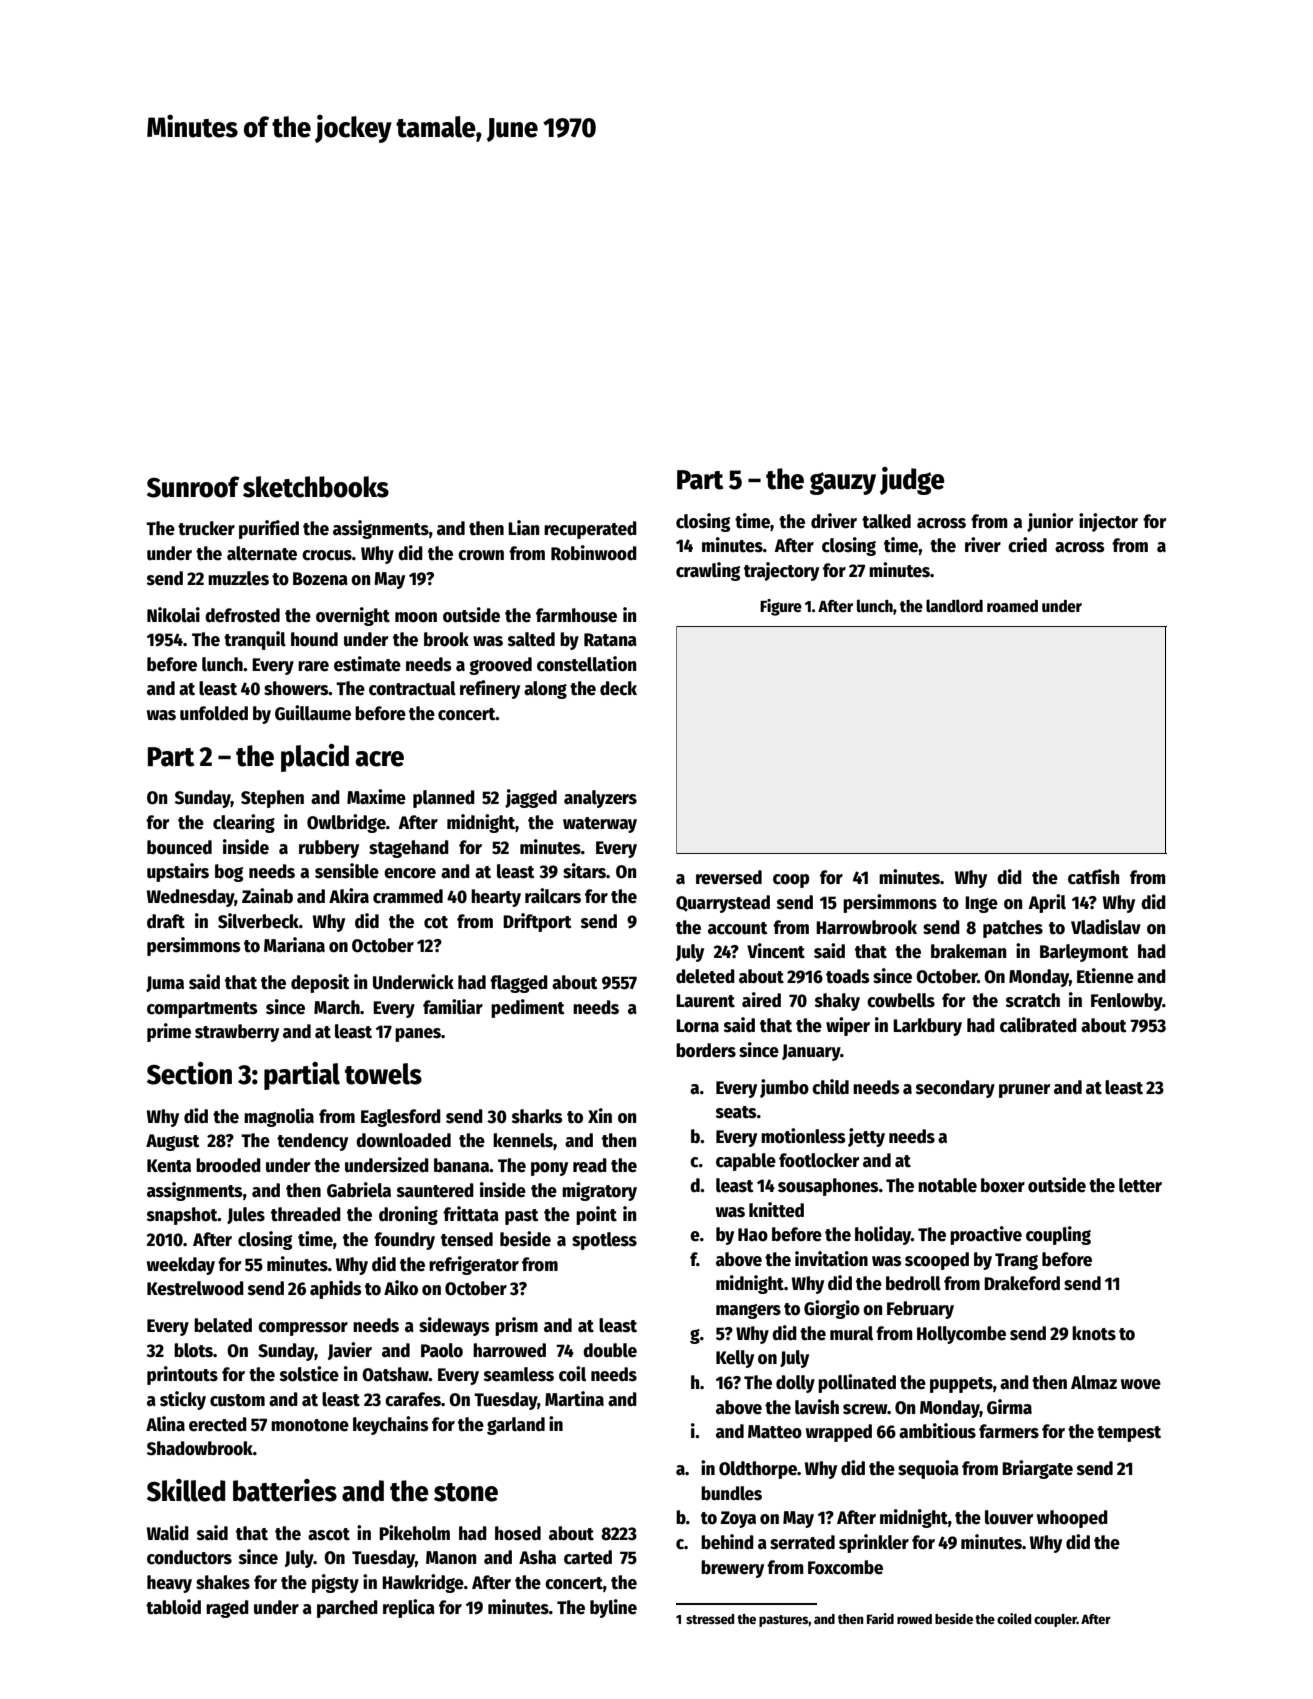  What do you see at coordinates (1012, 606) in the screenshot?
I see `roamed` at bounding box center [1012, 606].
